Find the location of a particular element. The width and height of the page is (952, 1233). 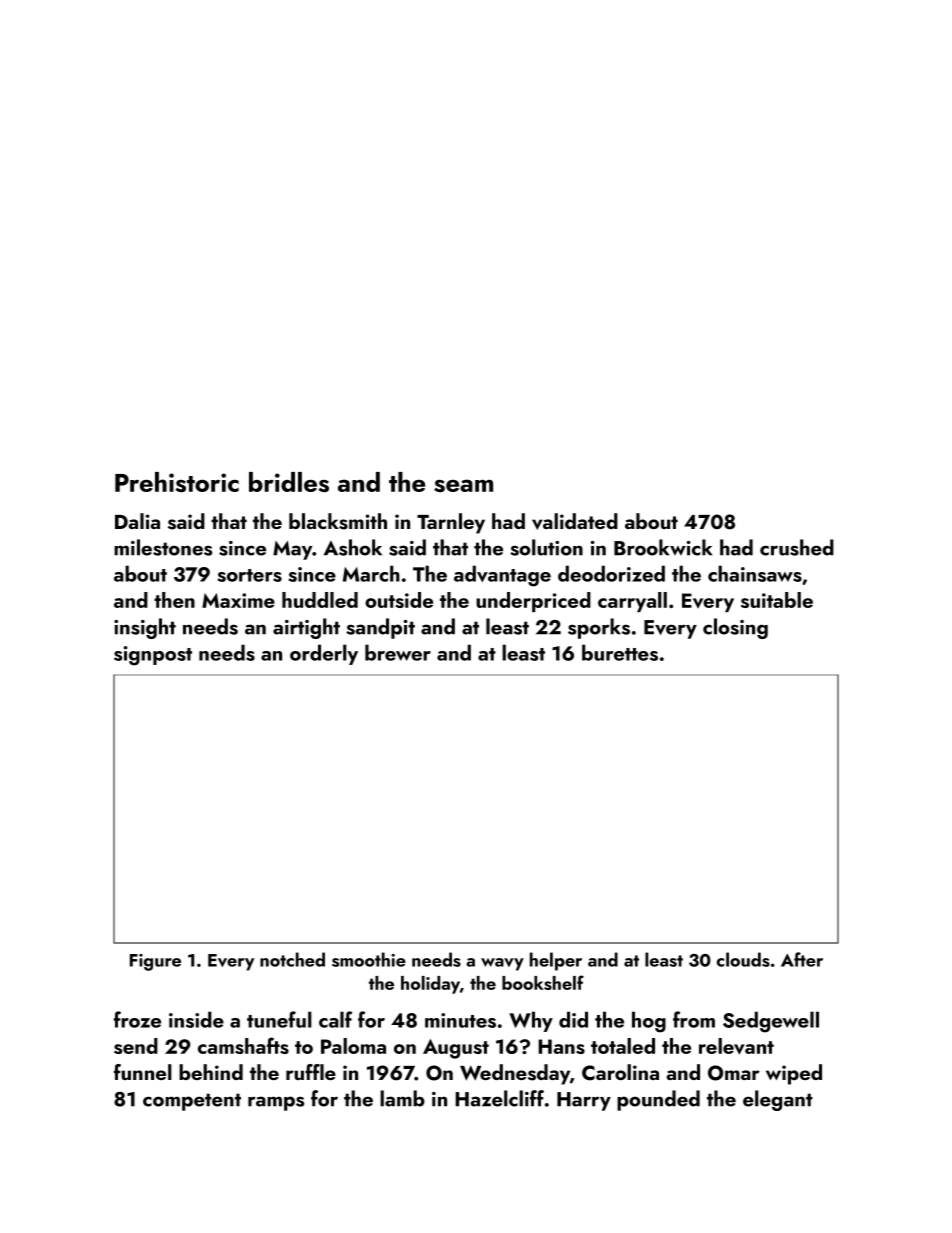

March is located at coordinates (371, 573).
